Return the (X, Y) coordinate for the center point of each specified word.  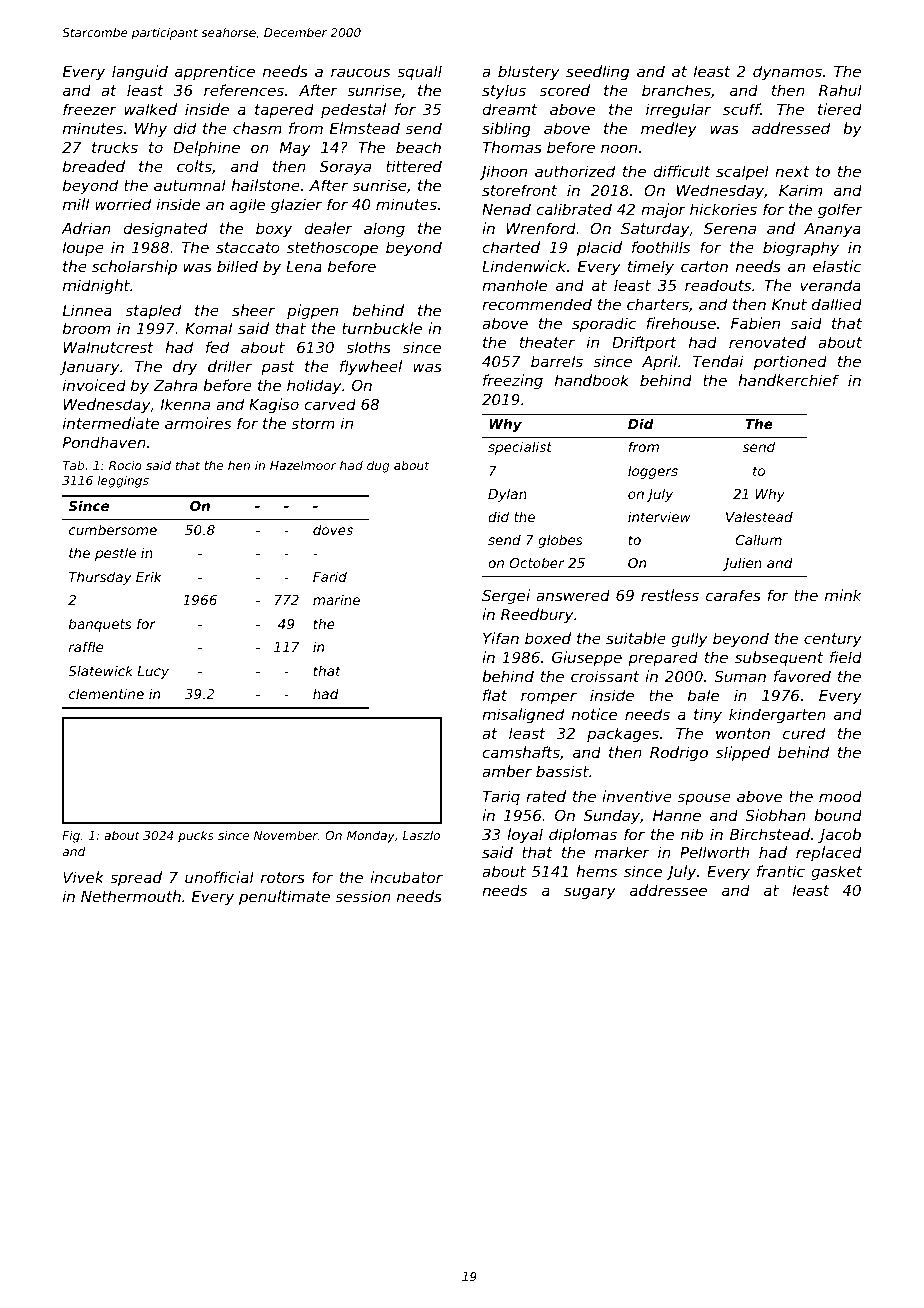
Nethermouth (131, 896)
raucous (360, 72)
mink (843, 595)
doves (333, 529)
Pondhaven (104, 442)
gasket (836, 872)
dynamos (787, 72)
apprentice (215, 72)
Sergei (506, 596)
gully (689, 639)
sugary (590, 893)
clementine (106, 693)
